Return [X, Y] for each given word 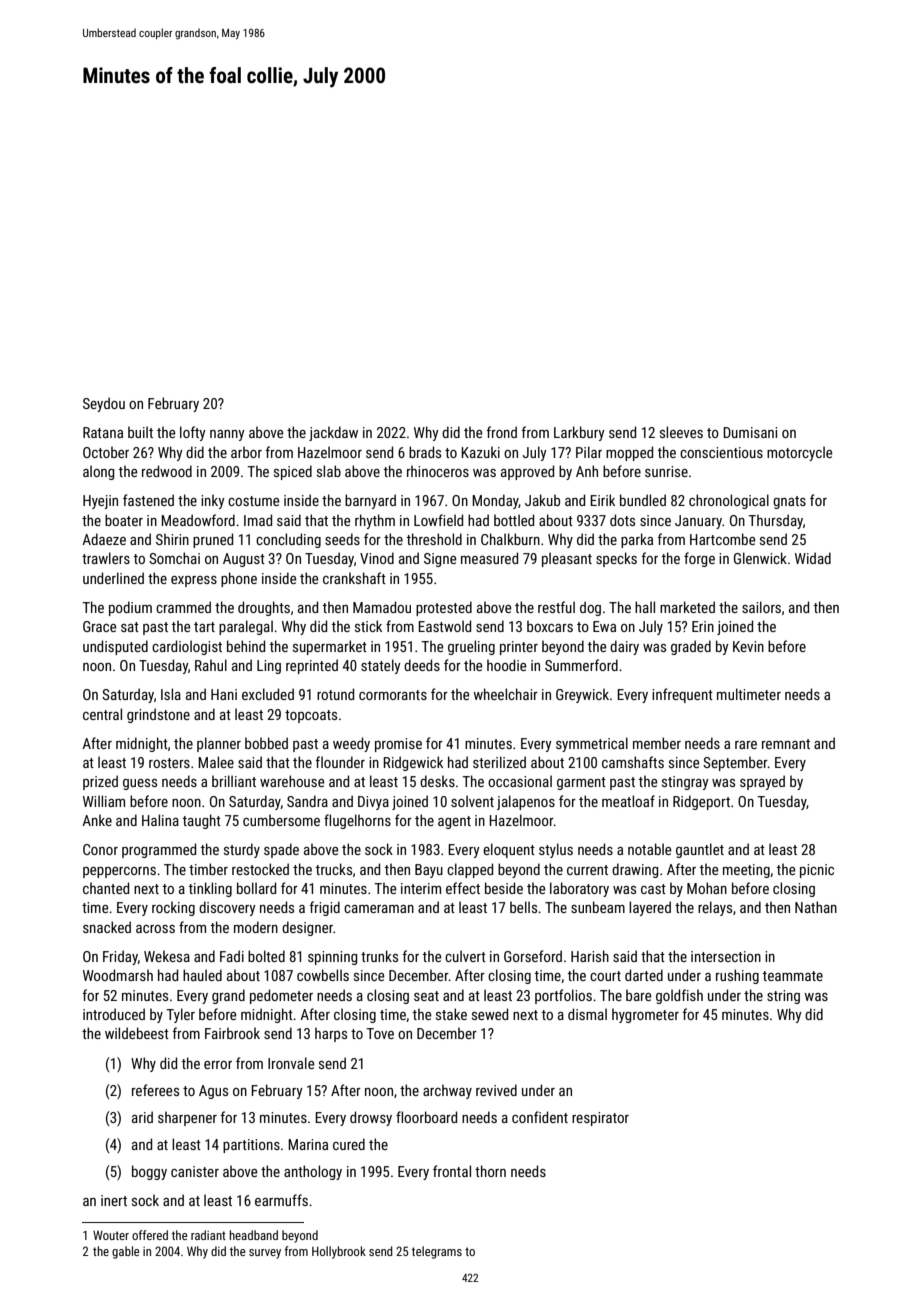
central [102, 714]
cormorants [393, 695]
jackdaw [333, 433]
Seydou [104, 404]
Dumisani [750, 432]
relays [715, 908]
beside [504, 888]
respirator [600, 1119]
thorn [490, 1171]
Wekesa [167, 956]
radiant [208, 1235]
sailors [761, 607]
